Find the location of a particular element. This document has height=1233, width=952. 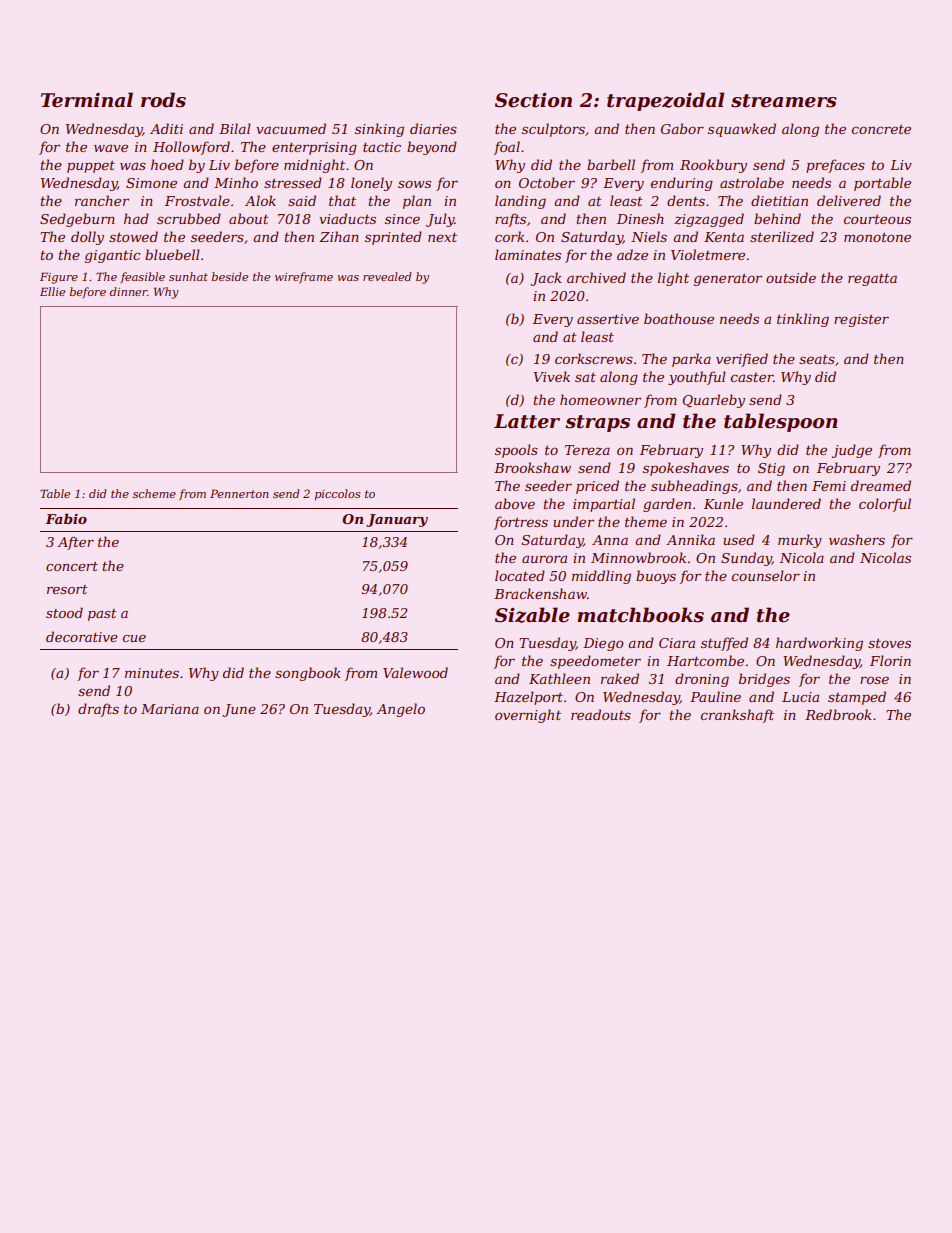

located is located at coordinates (520, 575).
